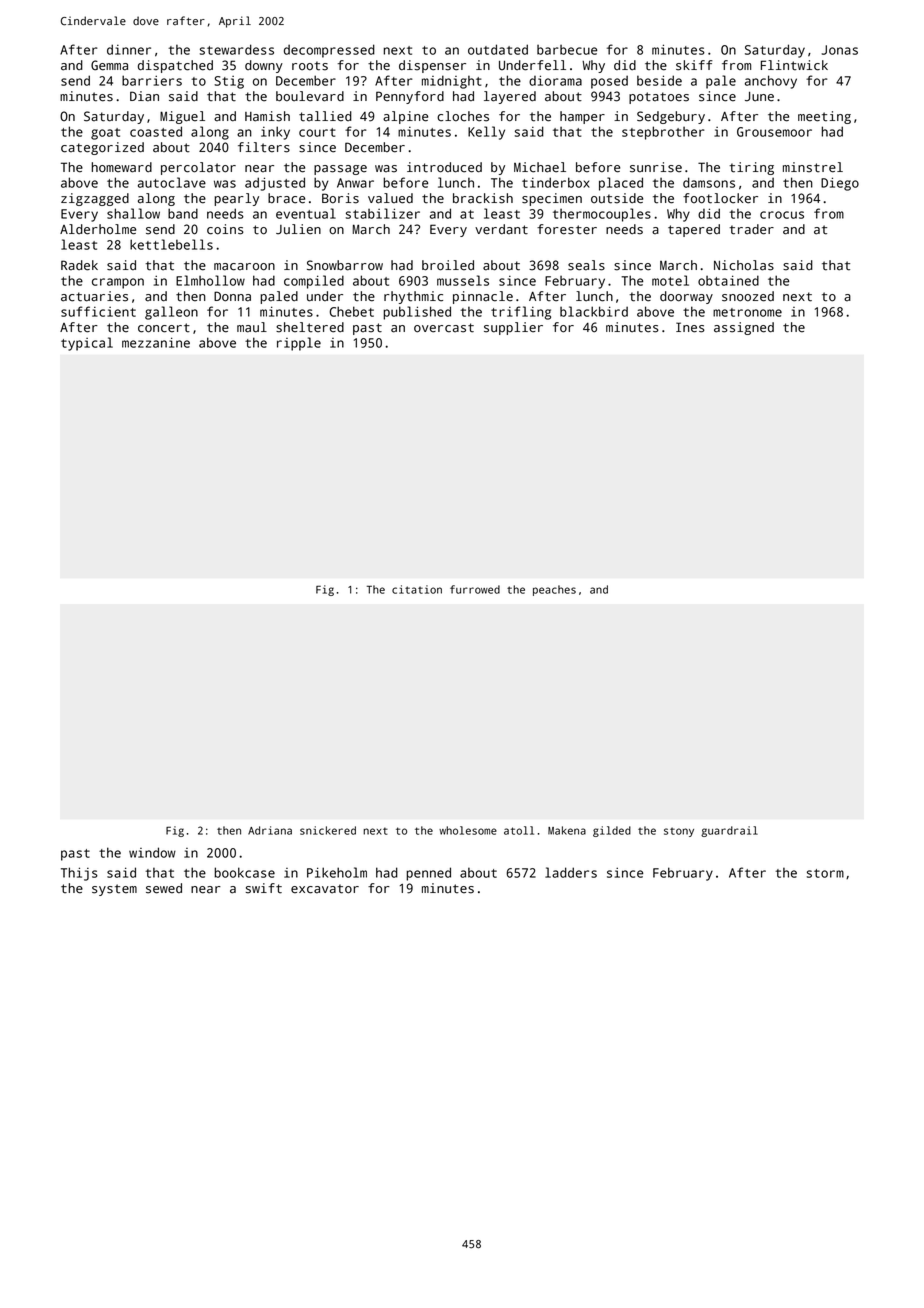 The image size is (924, 1308). Describe the element at coordinates (417, 589) in the screenshot. I see `citation` at that location.
